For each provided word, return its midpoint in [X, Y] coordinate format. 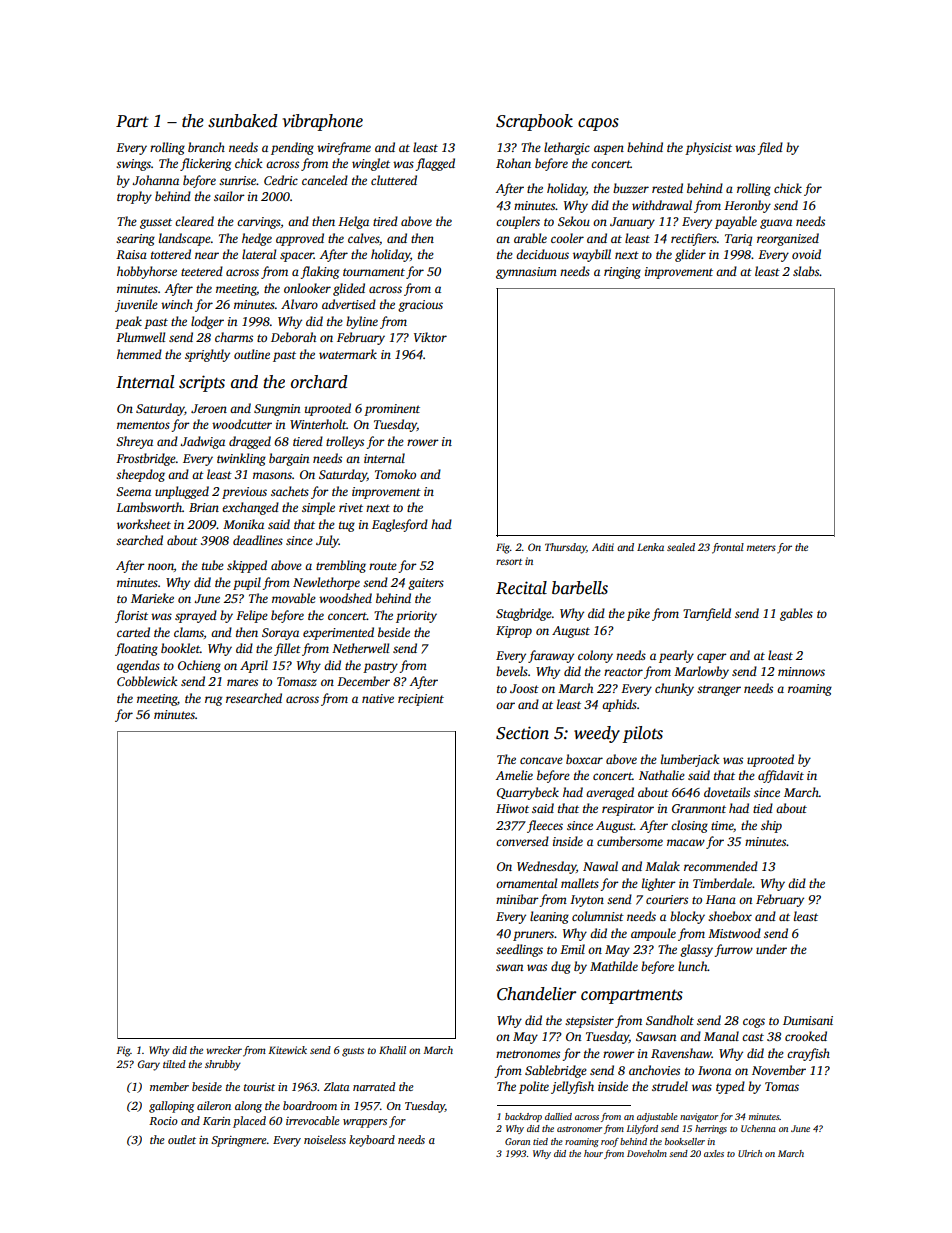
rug [213, 701]
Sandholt [670, 1020]
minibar [517, 899]
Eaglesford [400, 525]
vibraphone [323, 122]
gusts [353, 1052]
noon [161, 566]
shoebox [730, 916]
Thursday [565, 548]
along [248, 1107]
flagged [435, 164]
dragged [250, 442]
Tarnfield [707, 614]
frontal [728, 548]
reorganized [788, 239]
